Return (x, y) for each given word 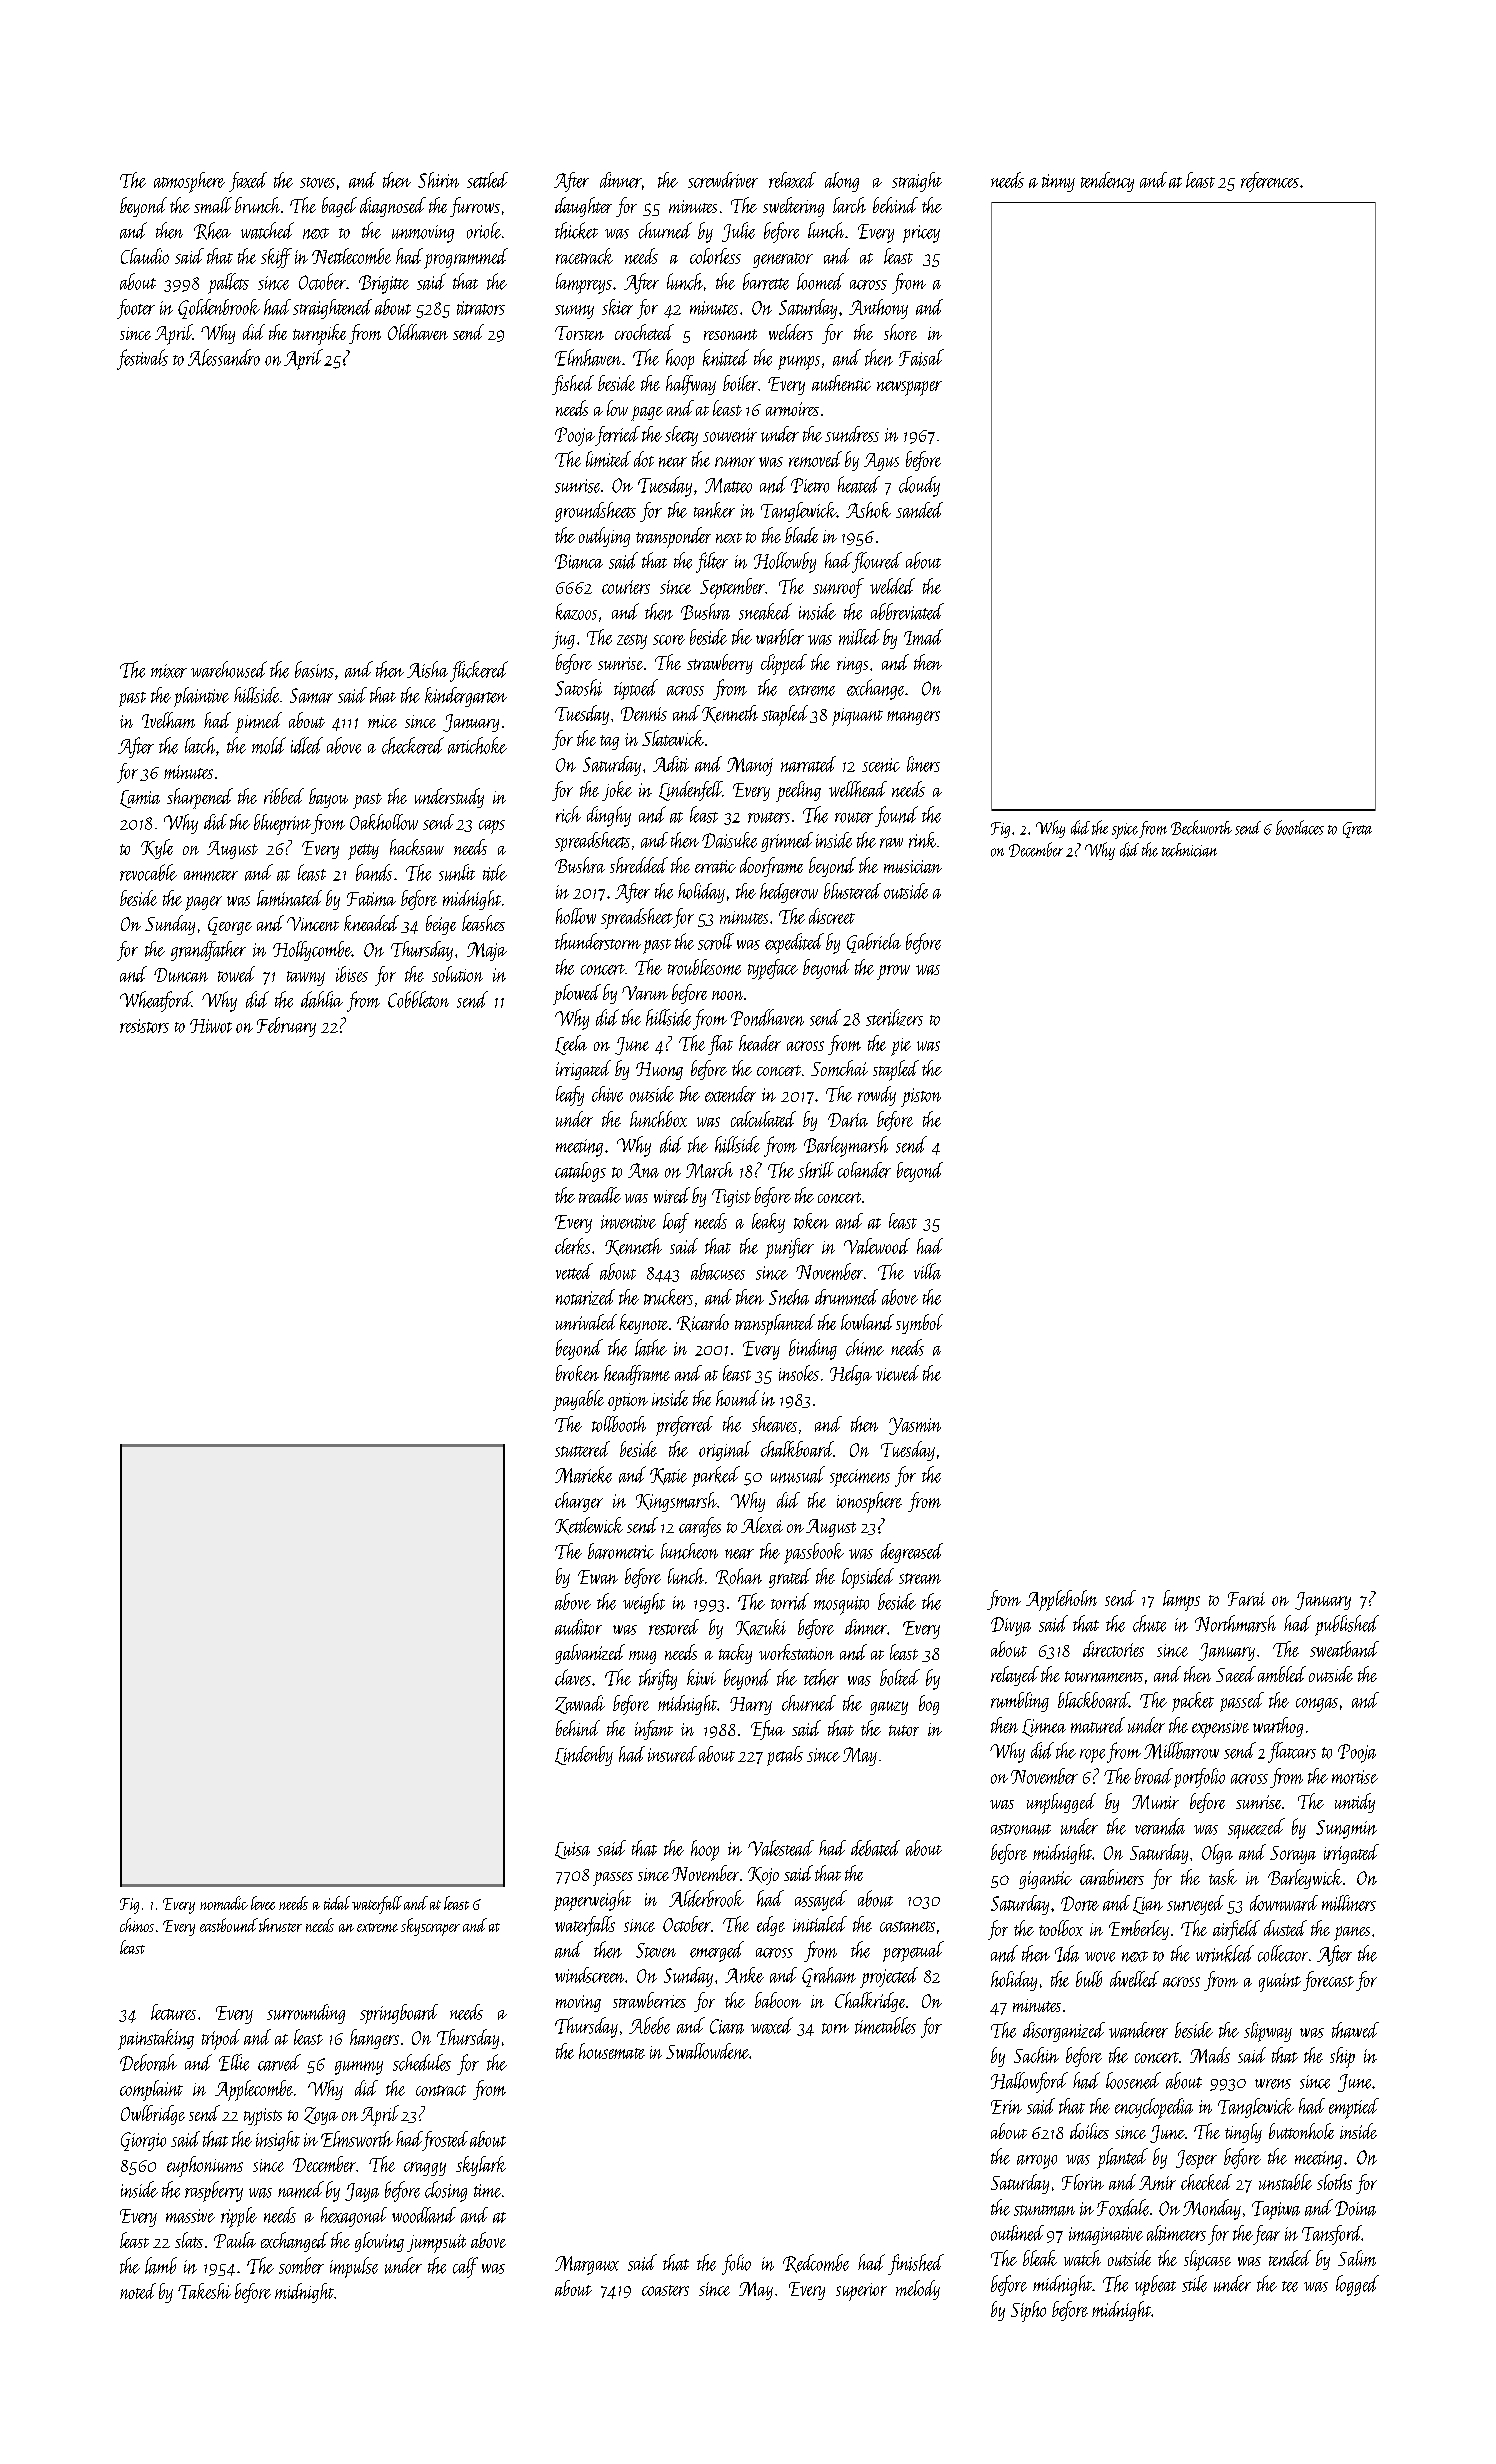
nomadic (224, 1903)
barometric (621, 1551)
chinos (137, 1925)
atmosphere (189, 182)
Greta (1357, 830)
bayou (328, 798)
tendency (1107, 182)
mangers (913, 718)
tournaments (1104, 1676)
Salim (1357, 2258)
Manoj (750, 766)
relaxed (792, 180)
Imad (923, 637)
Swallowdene (707, 2051)
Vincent (313, 924)
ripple (239, 2217)
